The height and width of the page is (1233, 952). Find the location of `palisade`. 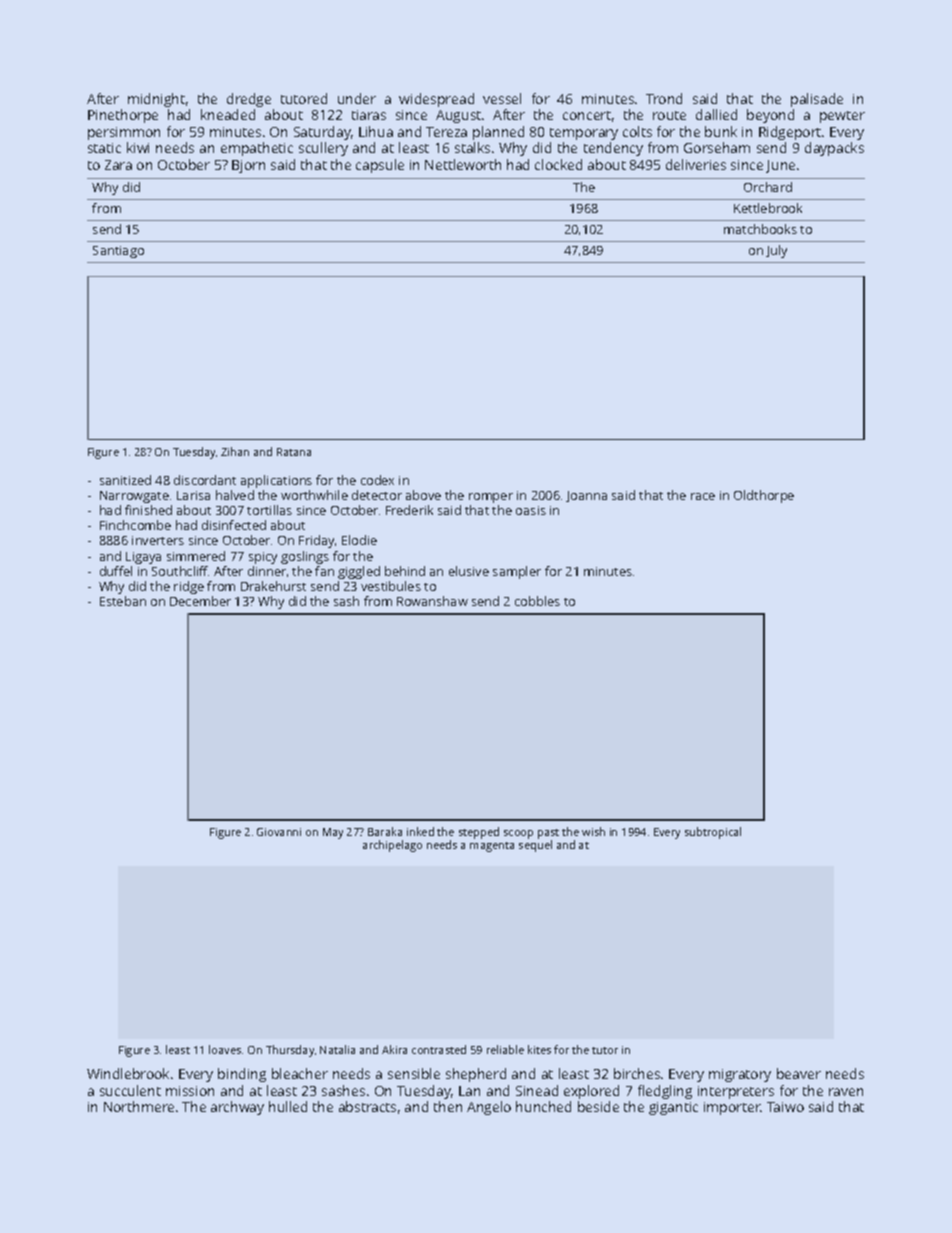

palisade is located at coordinates (817, 100).
